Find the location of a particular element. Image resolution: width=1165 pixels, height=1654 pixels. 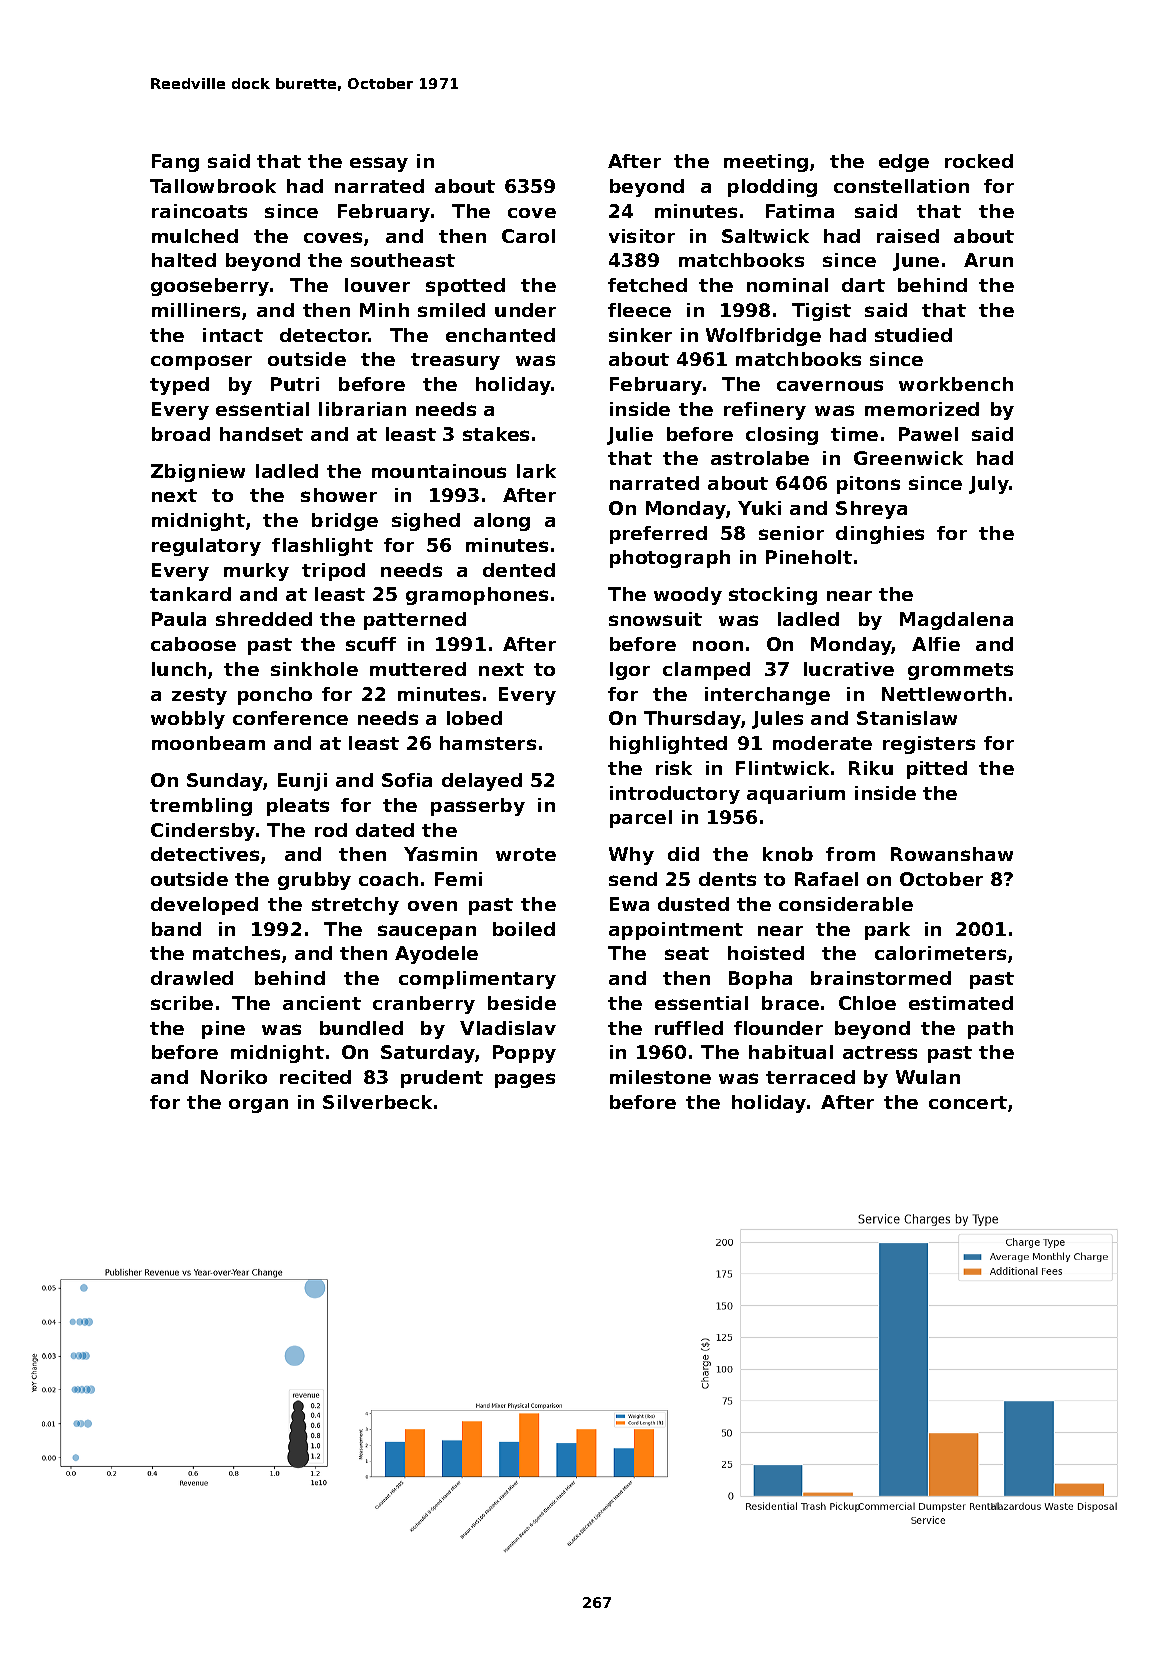

milestone is located at coordinates (660, 1077).
